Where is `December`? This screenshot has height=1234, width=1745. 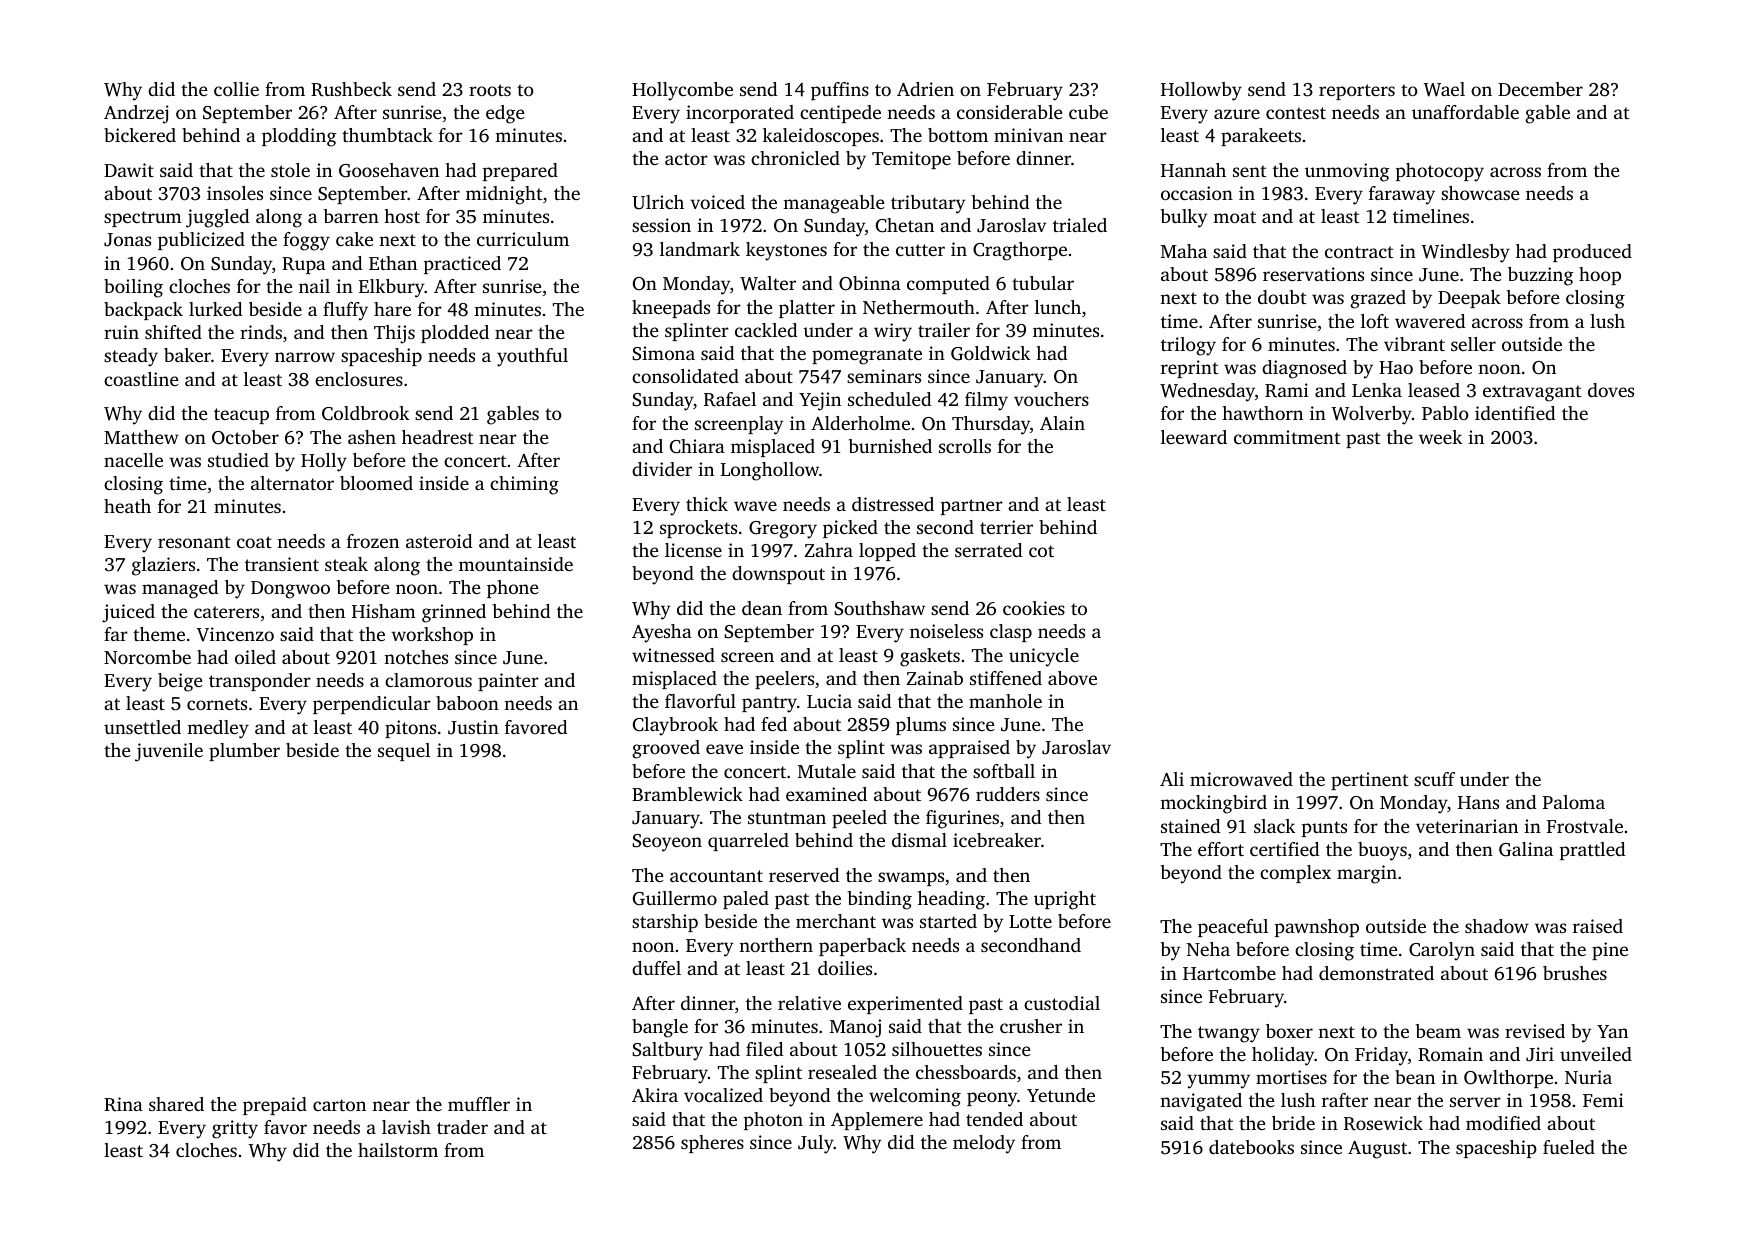 December is located at coordinates (1540, 89).
